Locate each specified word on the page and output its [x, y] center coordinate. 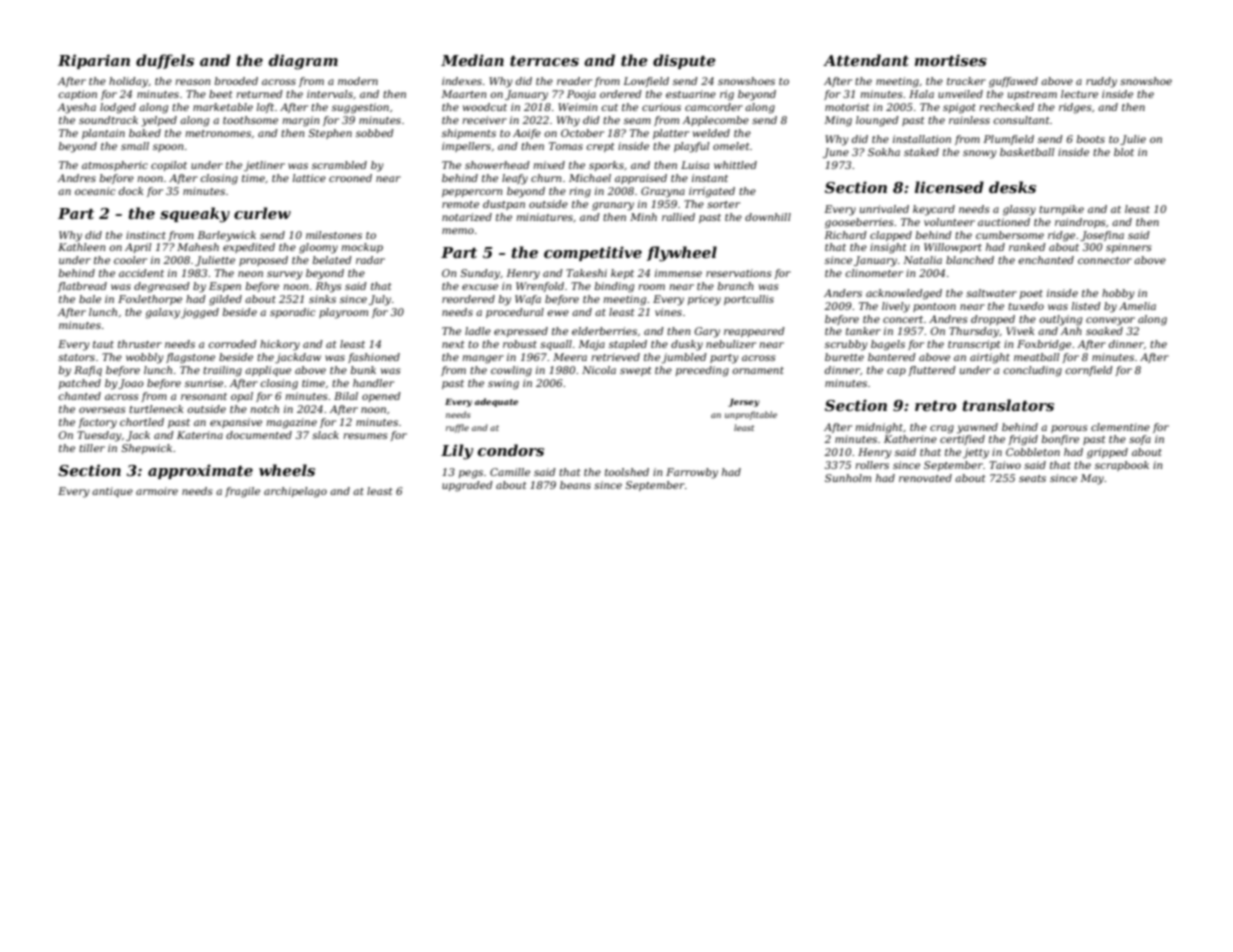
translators [1008, 405]
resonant [204, 396]
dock [131, 191]
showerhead [497, 165]
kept [622, 274]
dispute [684, 61]
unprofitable [751, 415]
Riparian [94, 61]
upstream [1032, 95]
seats [1032, 478]
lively [896, 307]
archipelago [295, 492]
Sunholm [848, 478]
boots [1091, 139]
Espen [225, 287]
